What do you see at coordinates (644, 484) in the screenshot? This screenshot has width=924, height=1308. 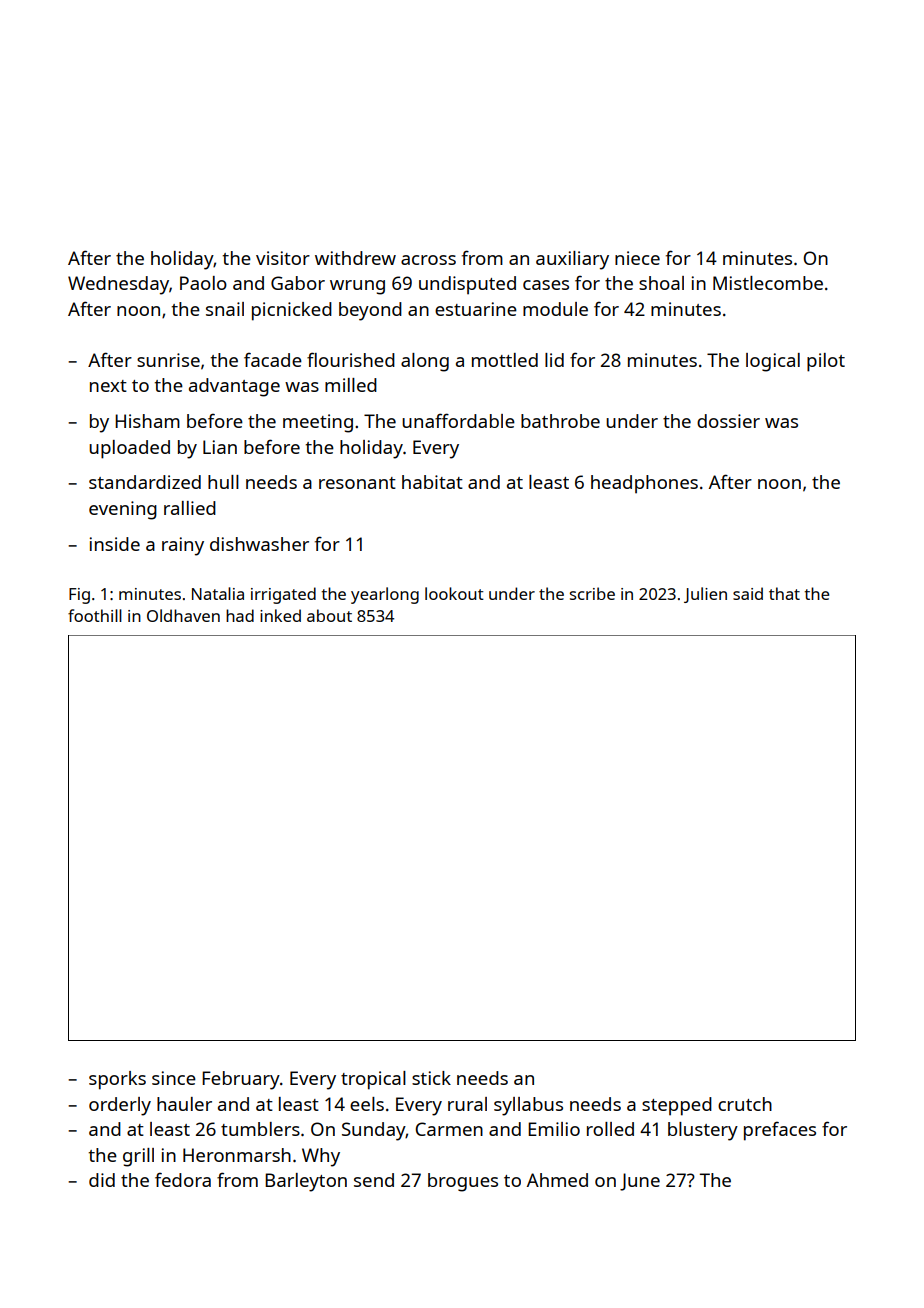 I see `headphones` at bounding box center [644, 484].
